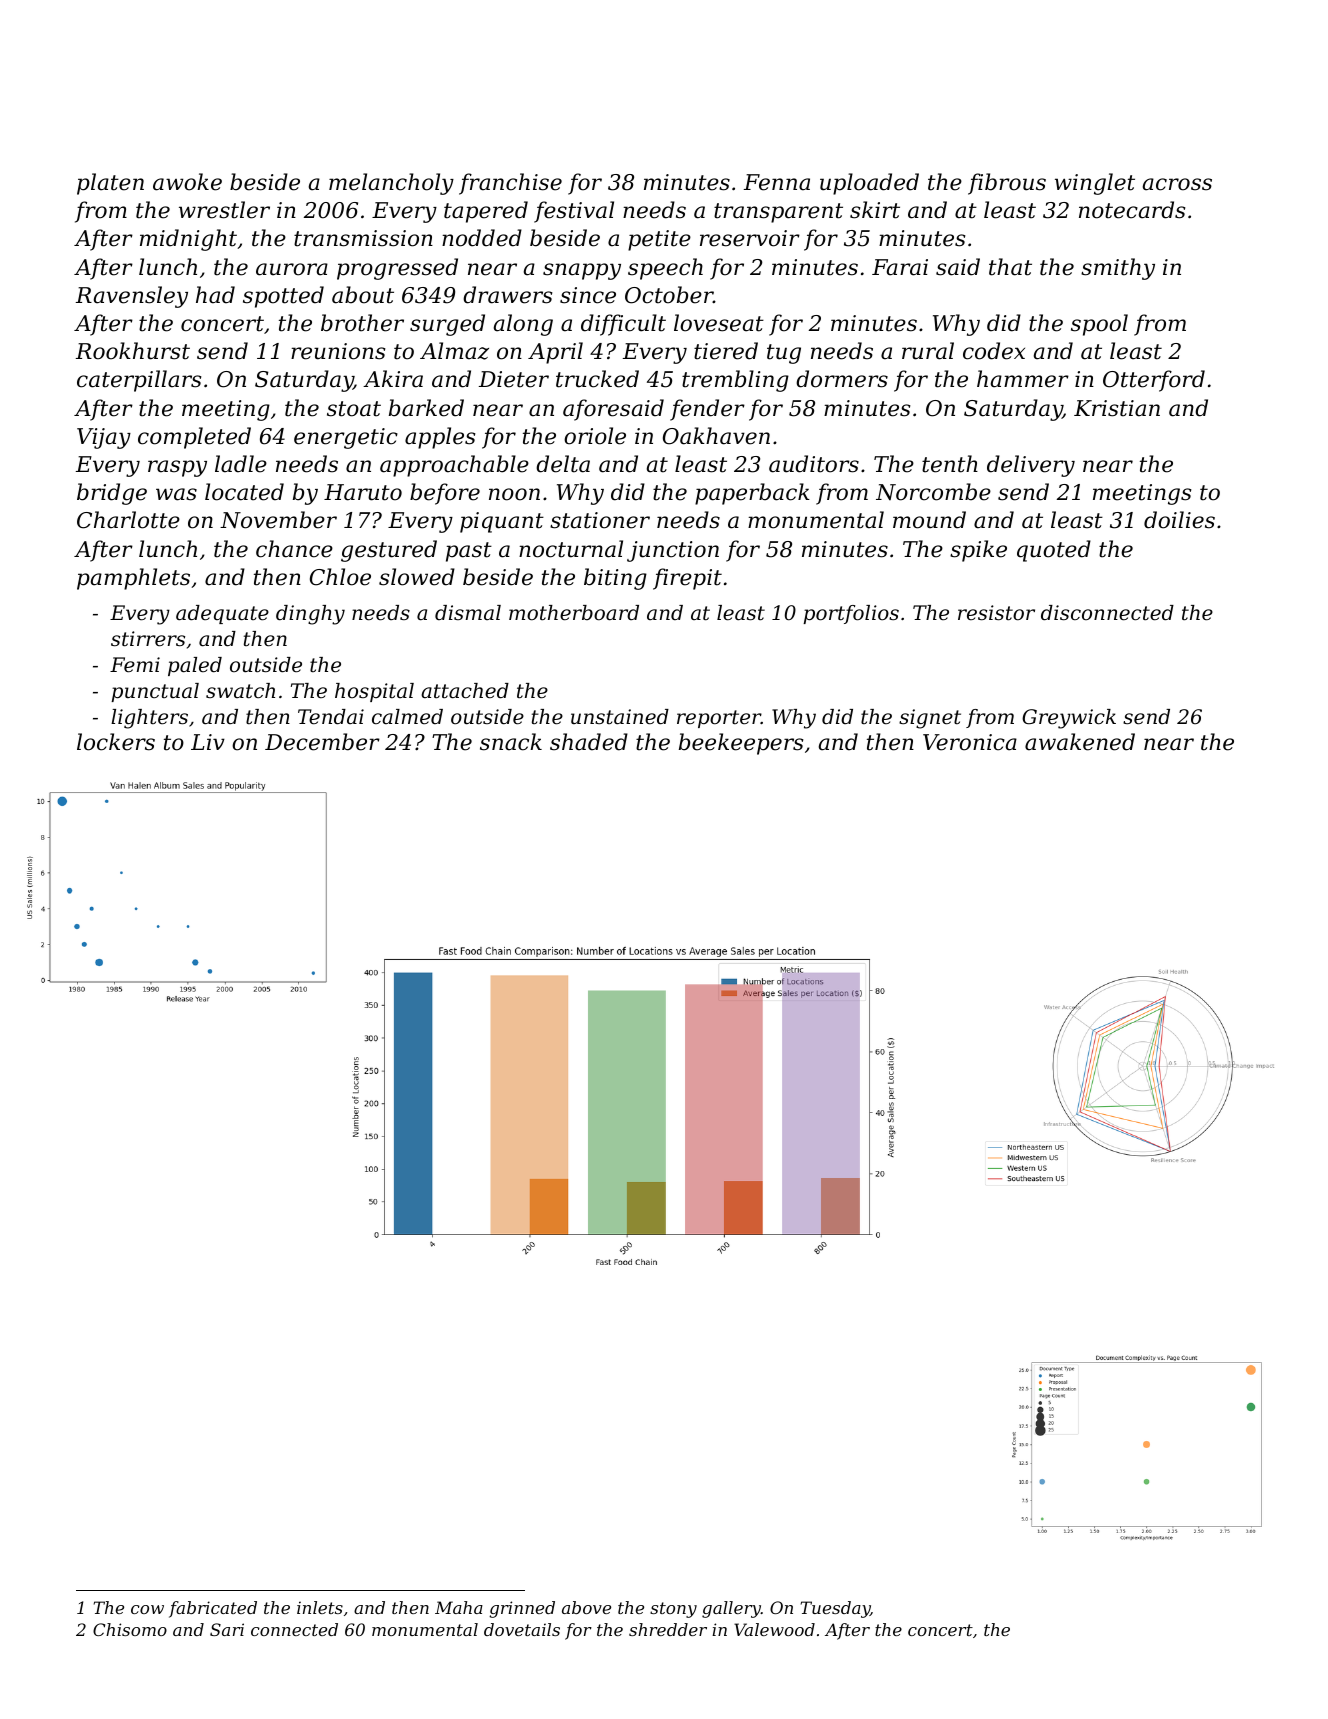 This screenshot has height=1719, width=1328. Describe the element at coordinates (586, 1607) in the screenshot. I see `above` at that location.
